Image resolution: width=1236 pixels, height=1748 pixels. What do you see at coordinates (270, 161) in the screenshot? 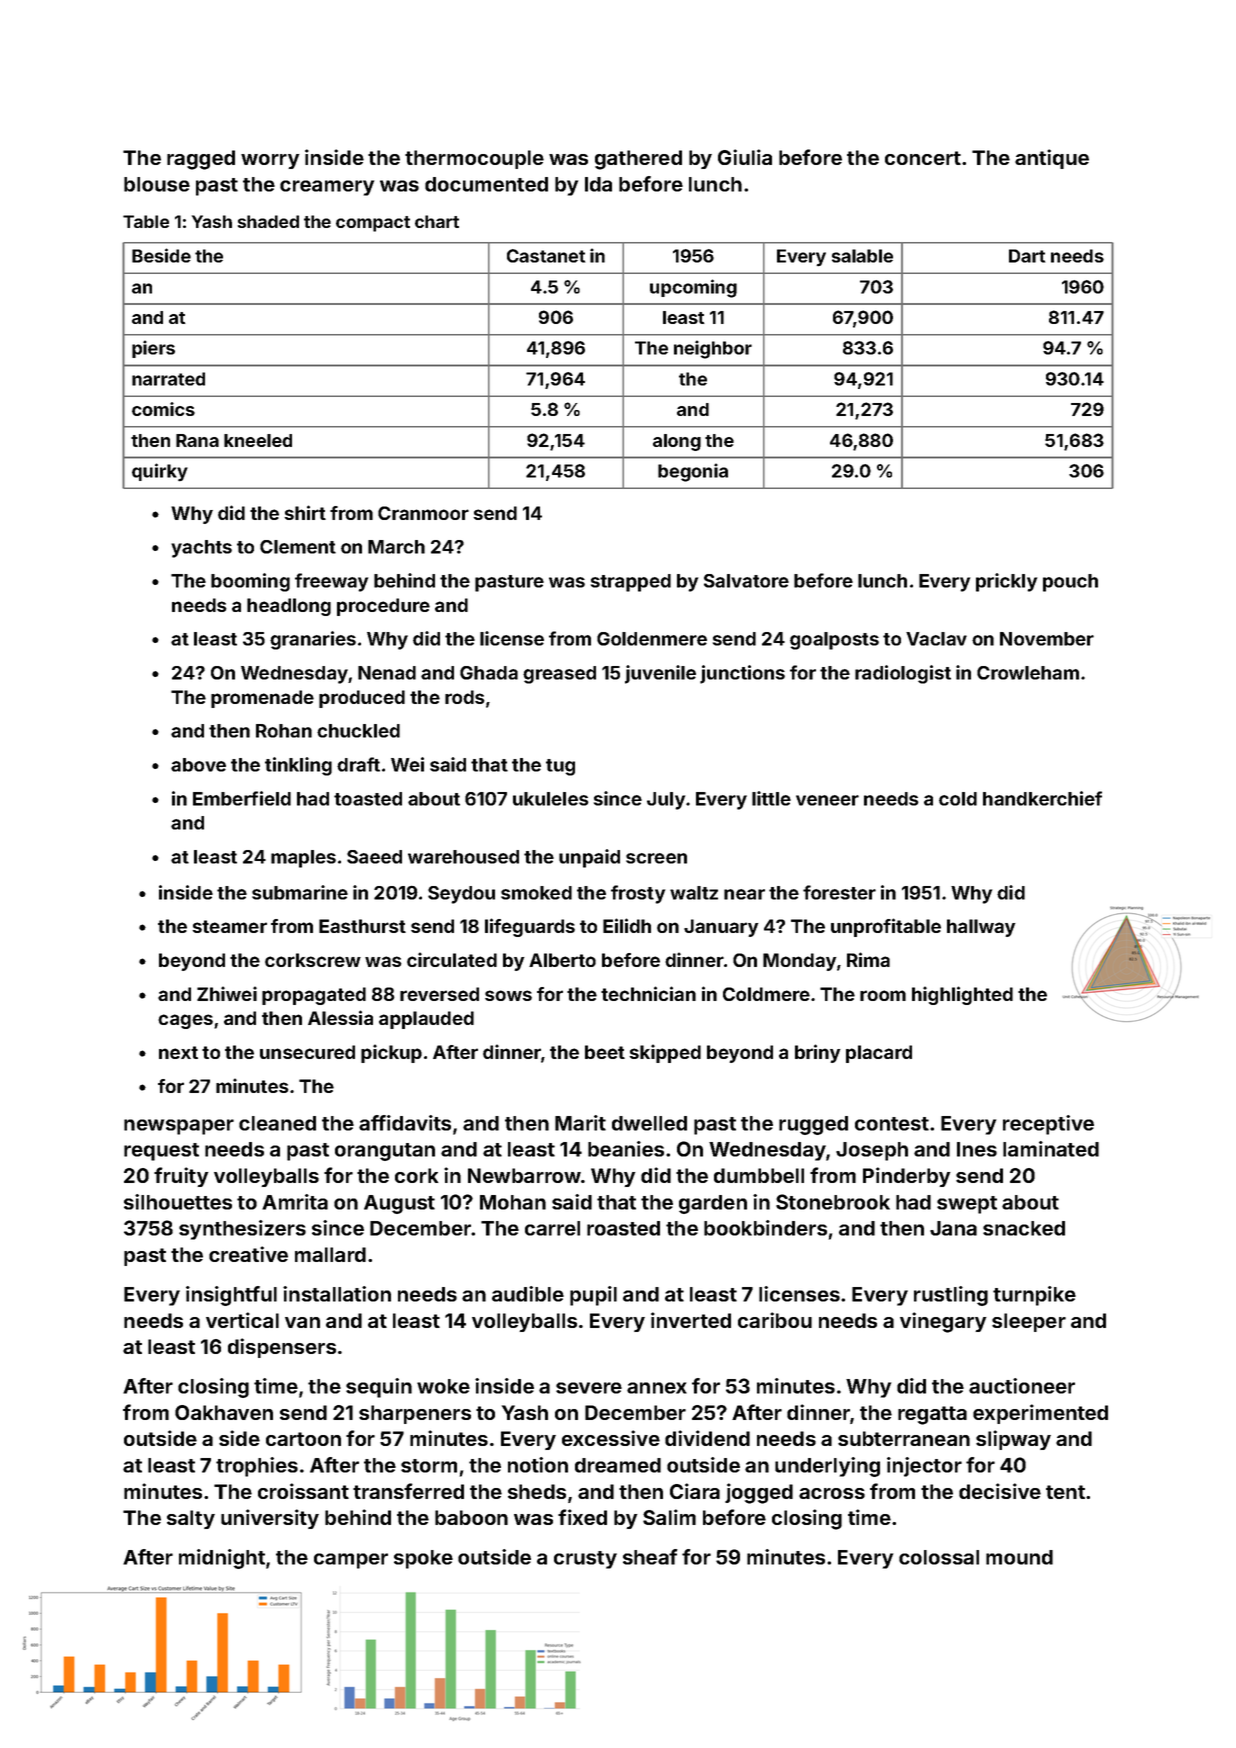
I see `worry` at bounding box center [270, 161].
